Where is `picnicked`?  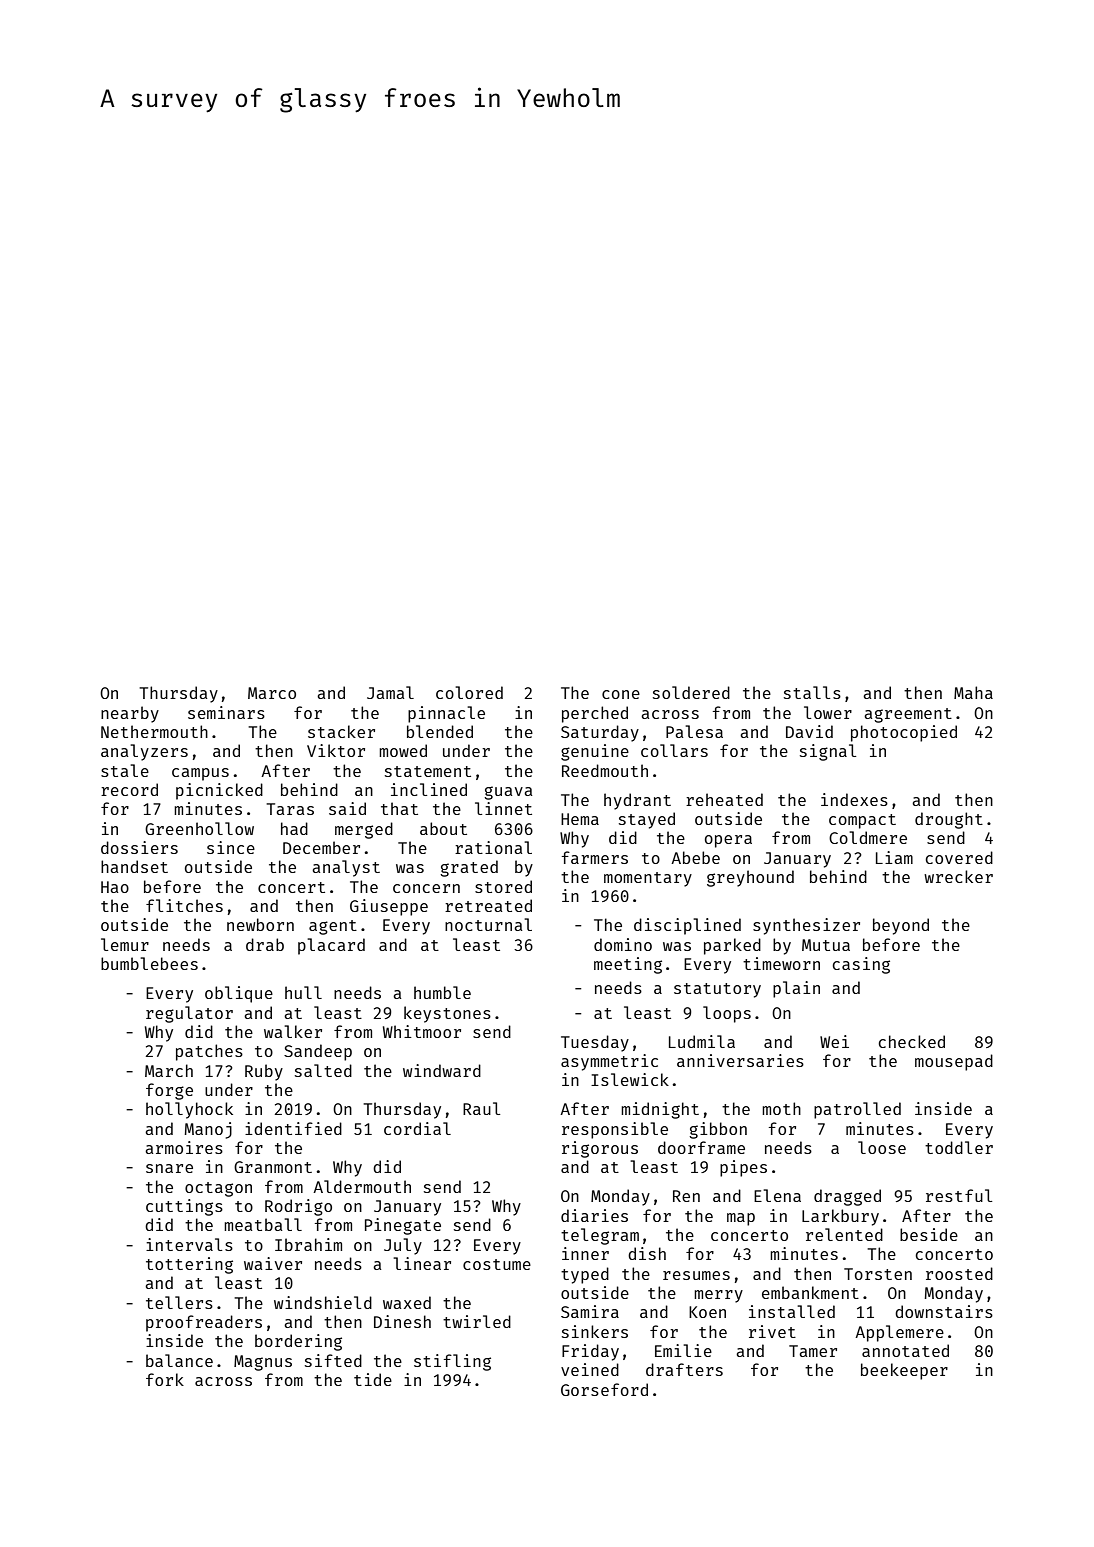
picnicked is located at coordinates (219, 791).
